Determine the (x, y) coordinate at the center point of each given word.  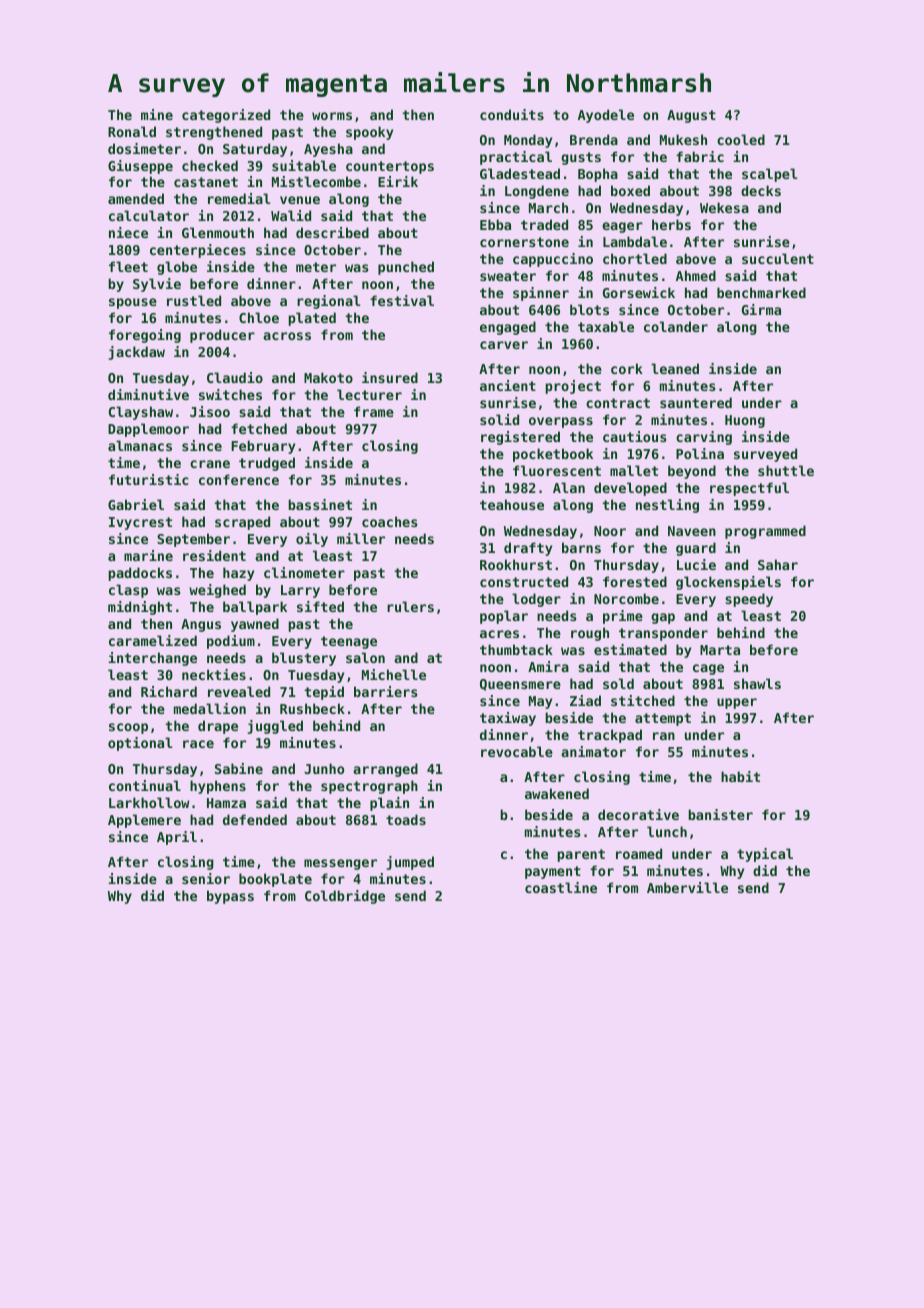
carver (504, 345)
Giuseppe (140, 167)
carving (704, 438)
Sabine (239, 768)
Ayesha (328, 150)
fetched (259, 428)
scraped (242, 523)
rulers (410, 606)
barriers (386, 691)
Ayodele (606, 116)
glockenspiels (728, 583)
